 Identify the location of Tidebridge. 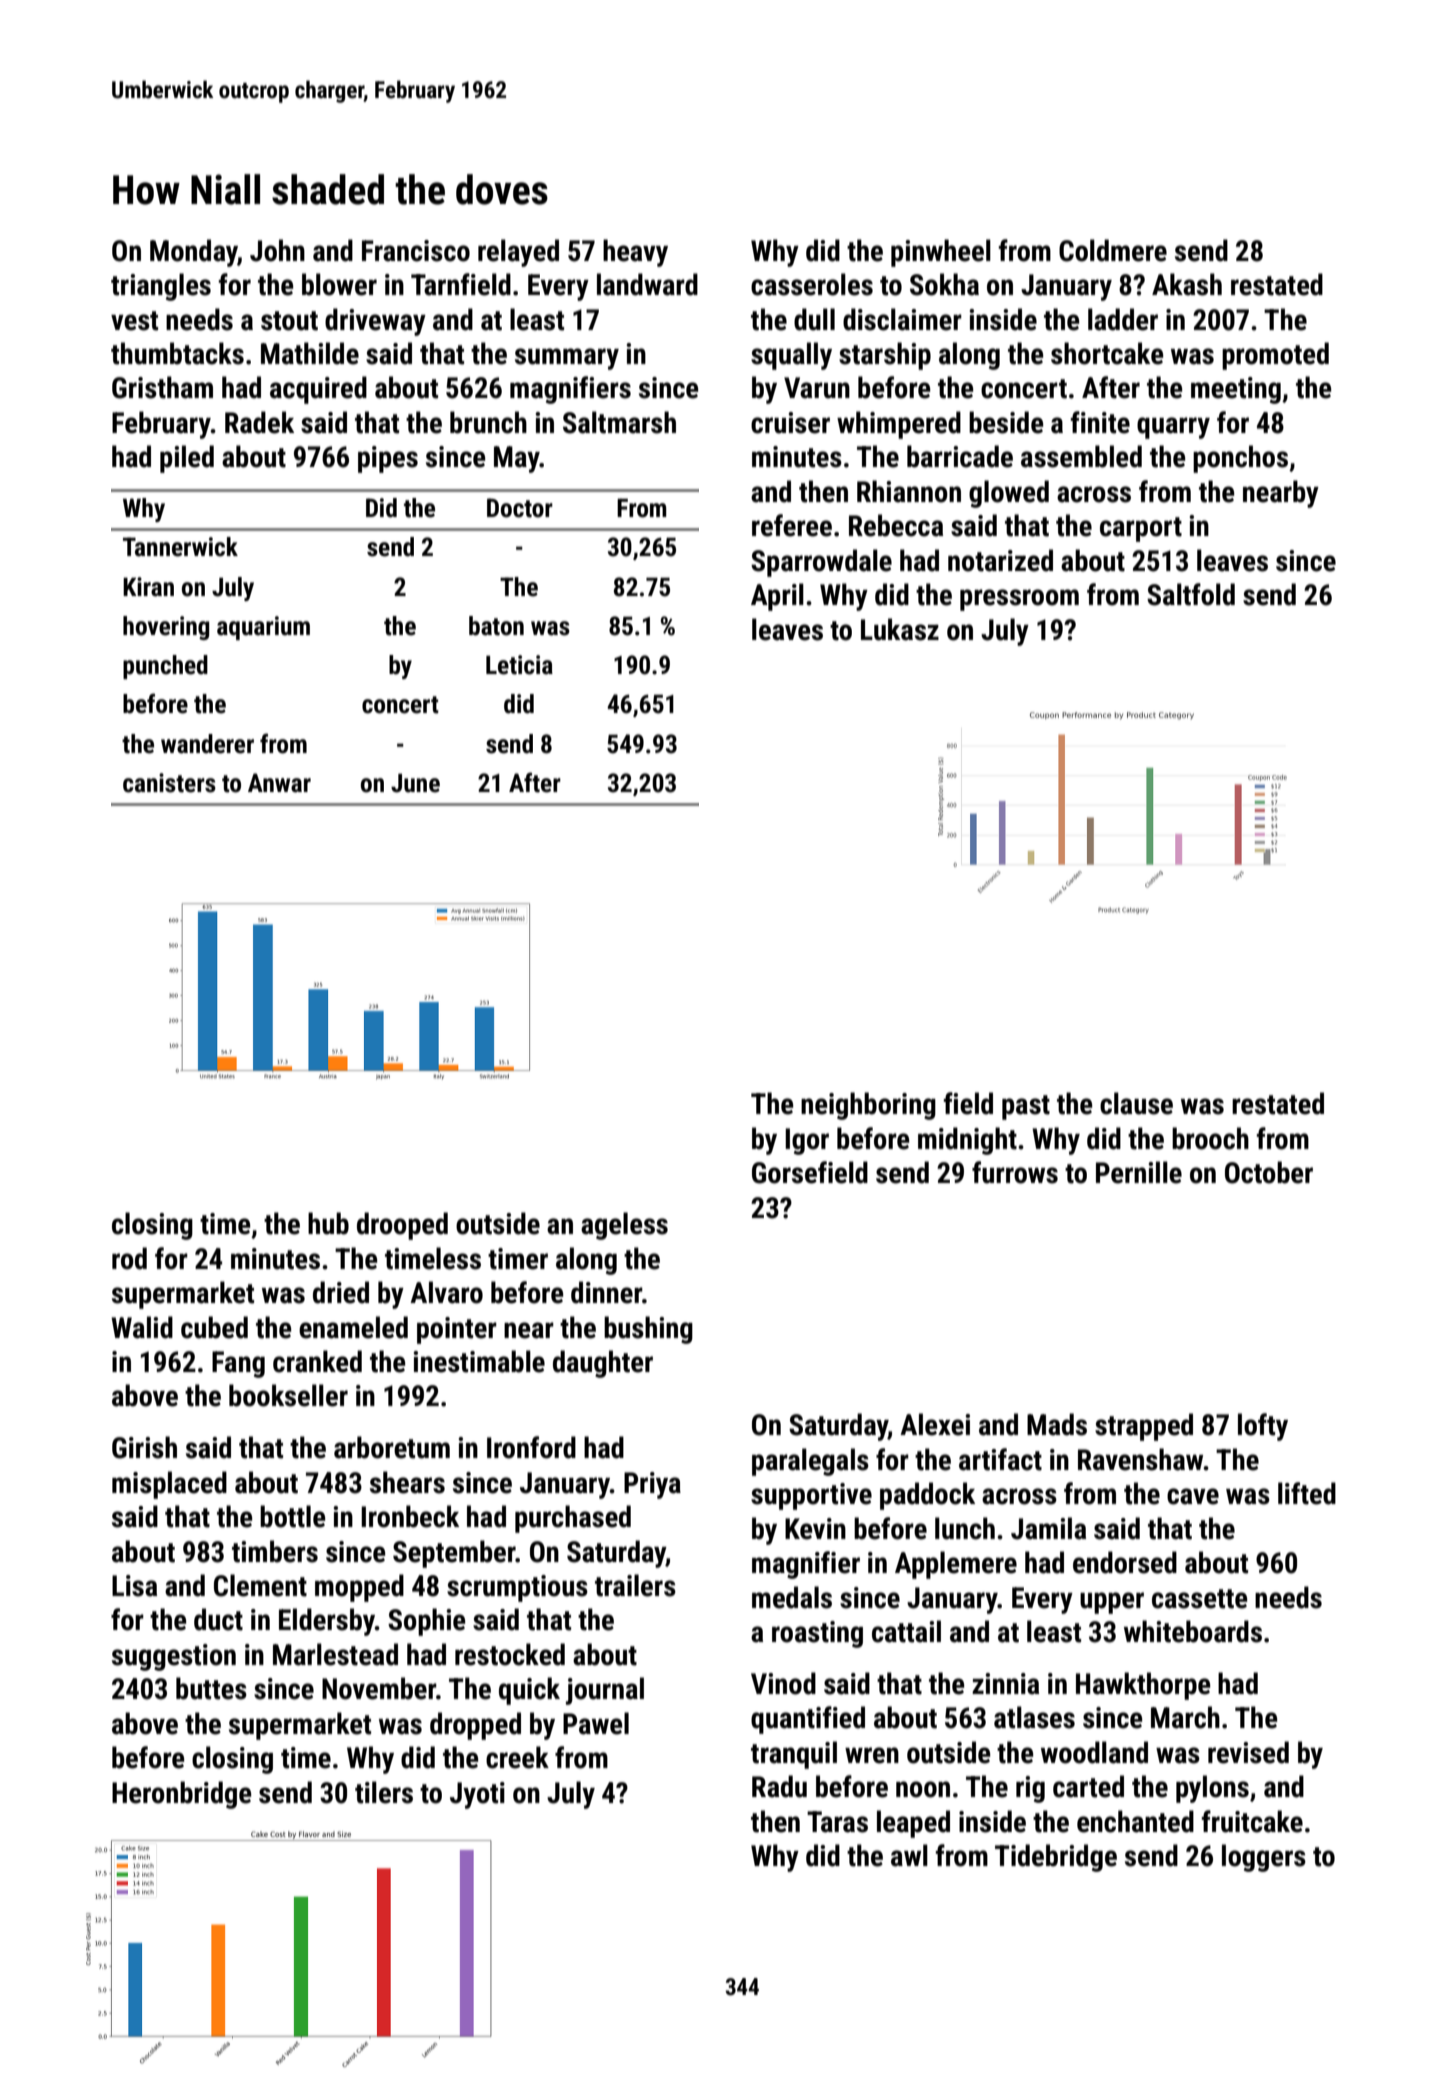
(1056, 1858).
